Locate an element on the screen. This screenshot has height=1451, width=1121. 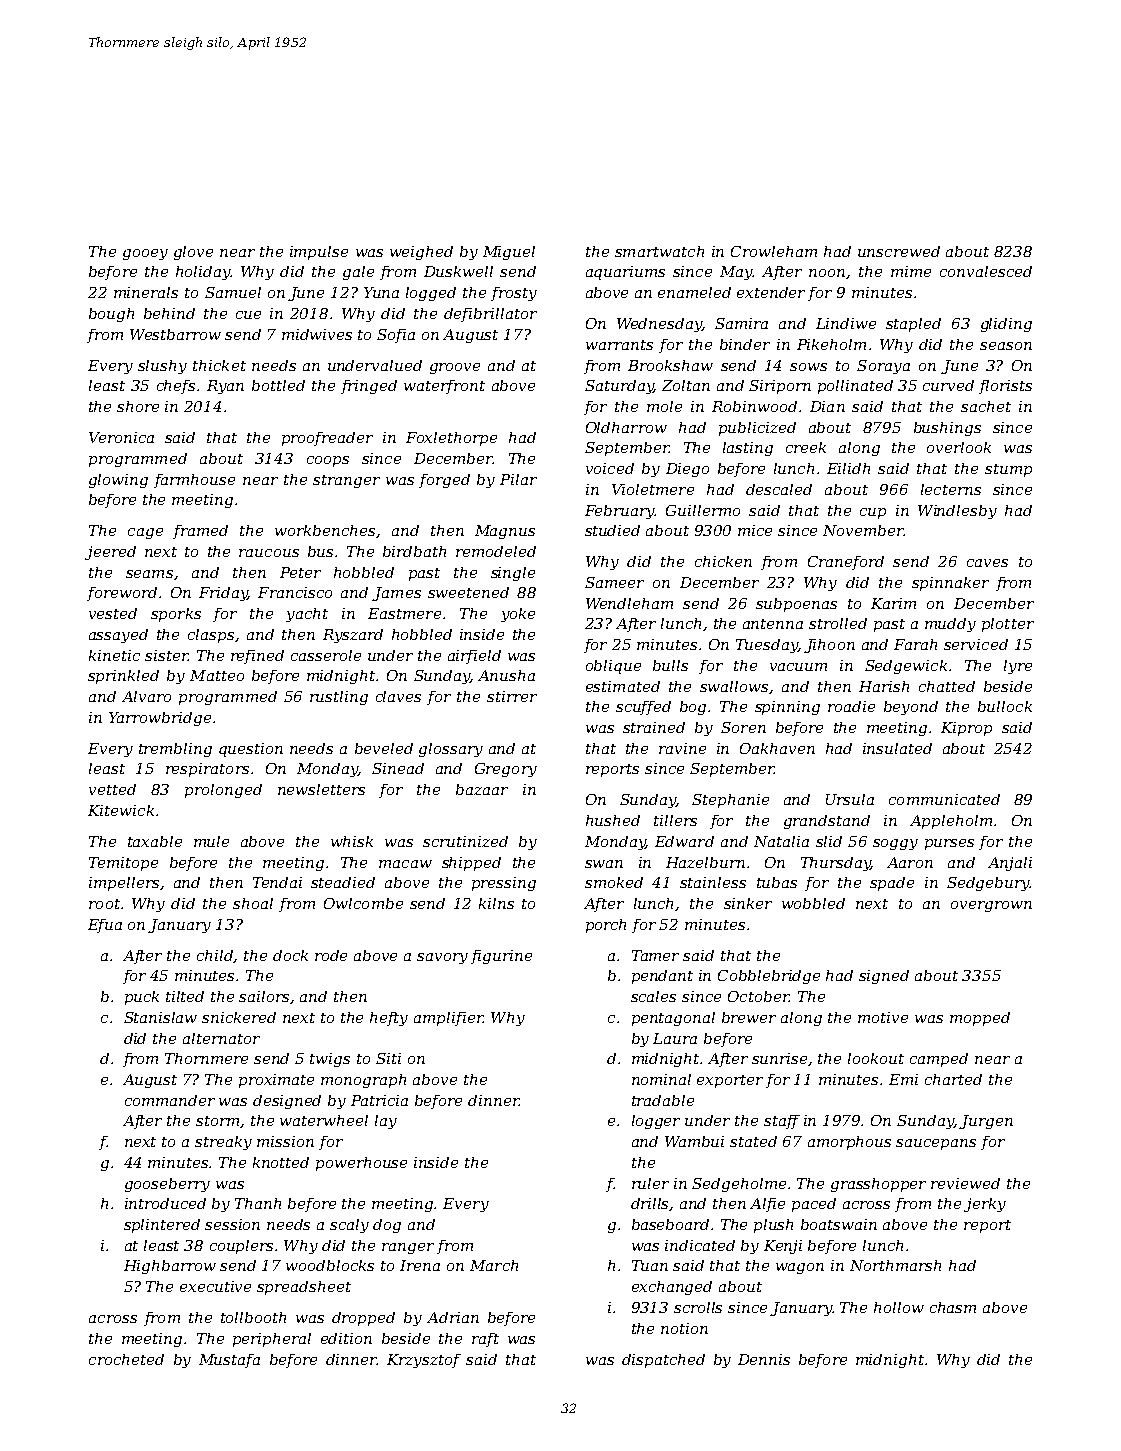
figurine is located at coordinates (501, 957).
